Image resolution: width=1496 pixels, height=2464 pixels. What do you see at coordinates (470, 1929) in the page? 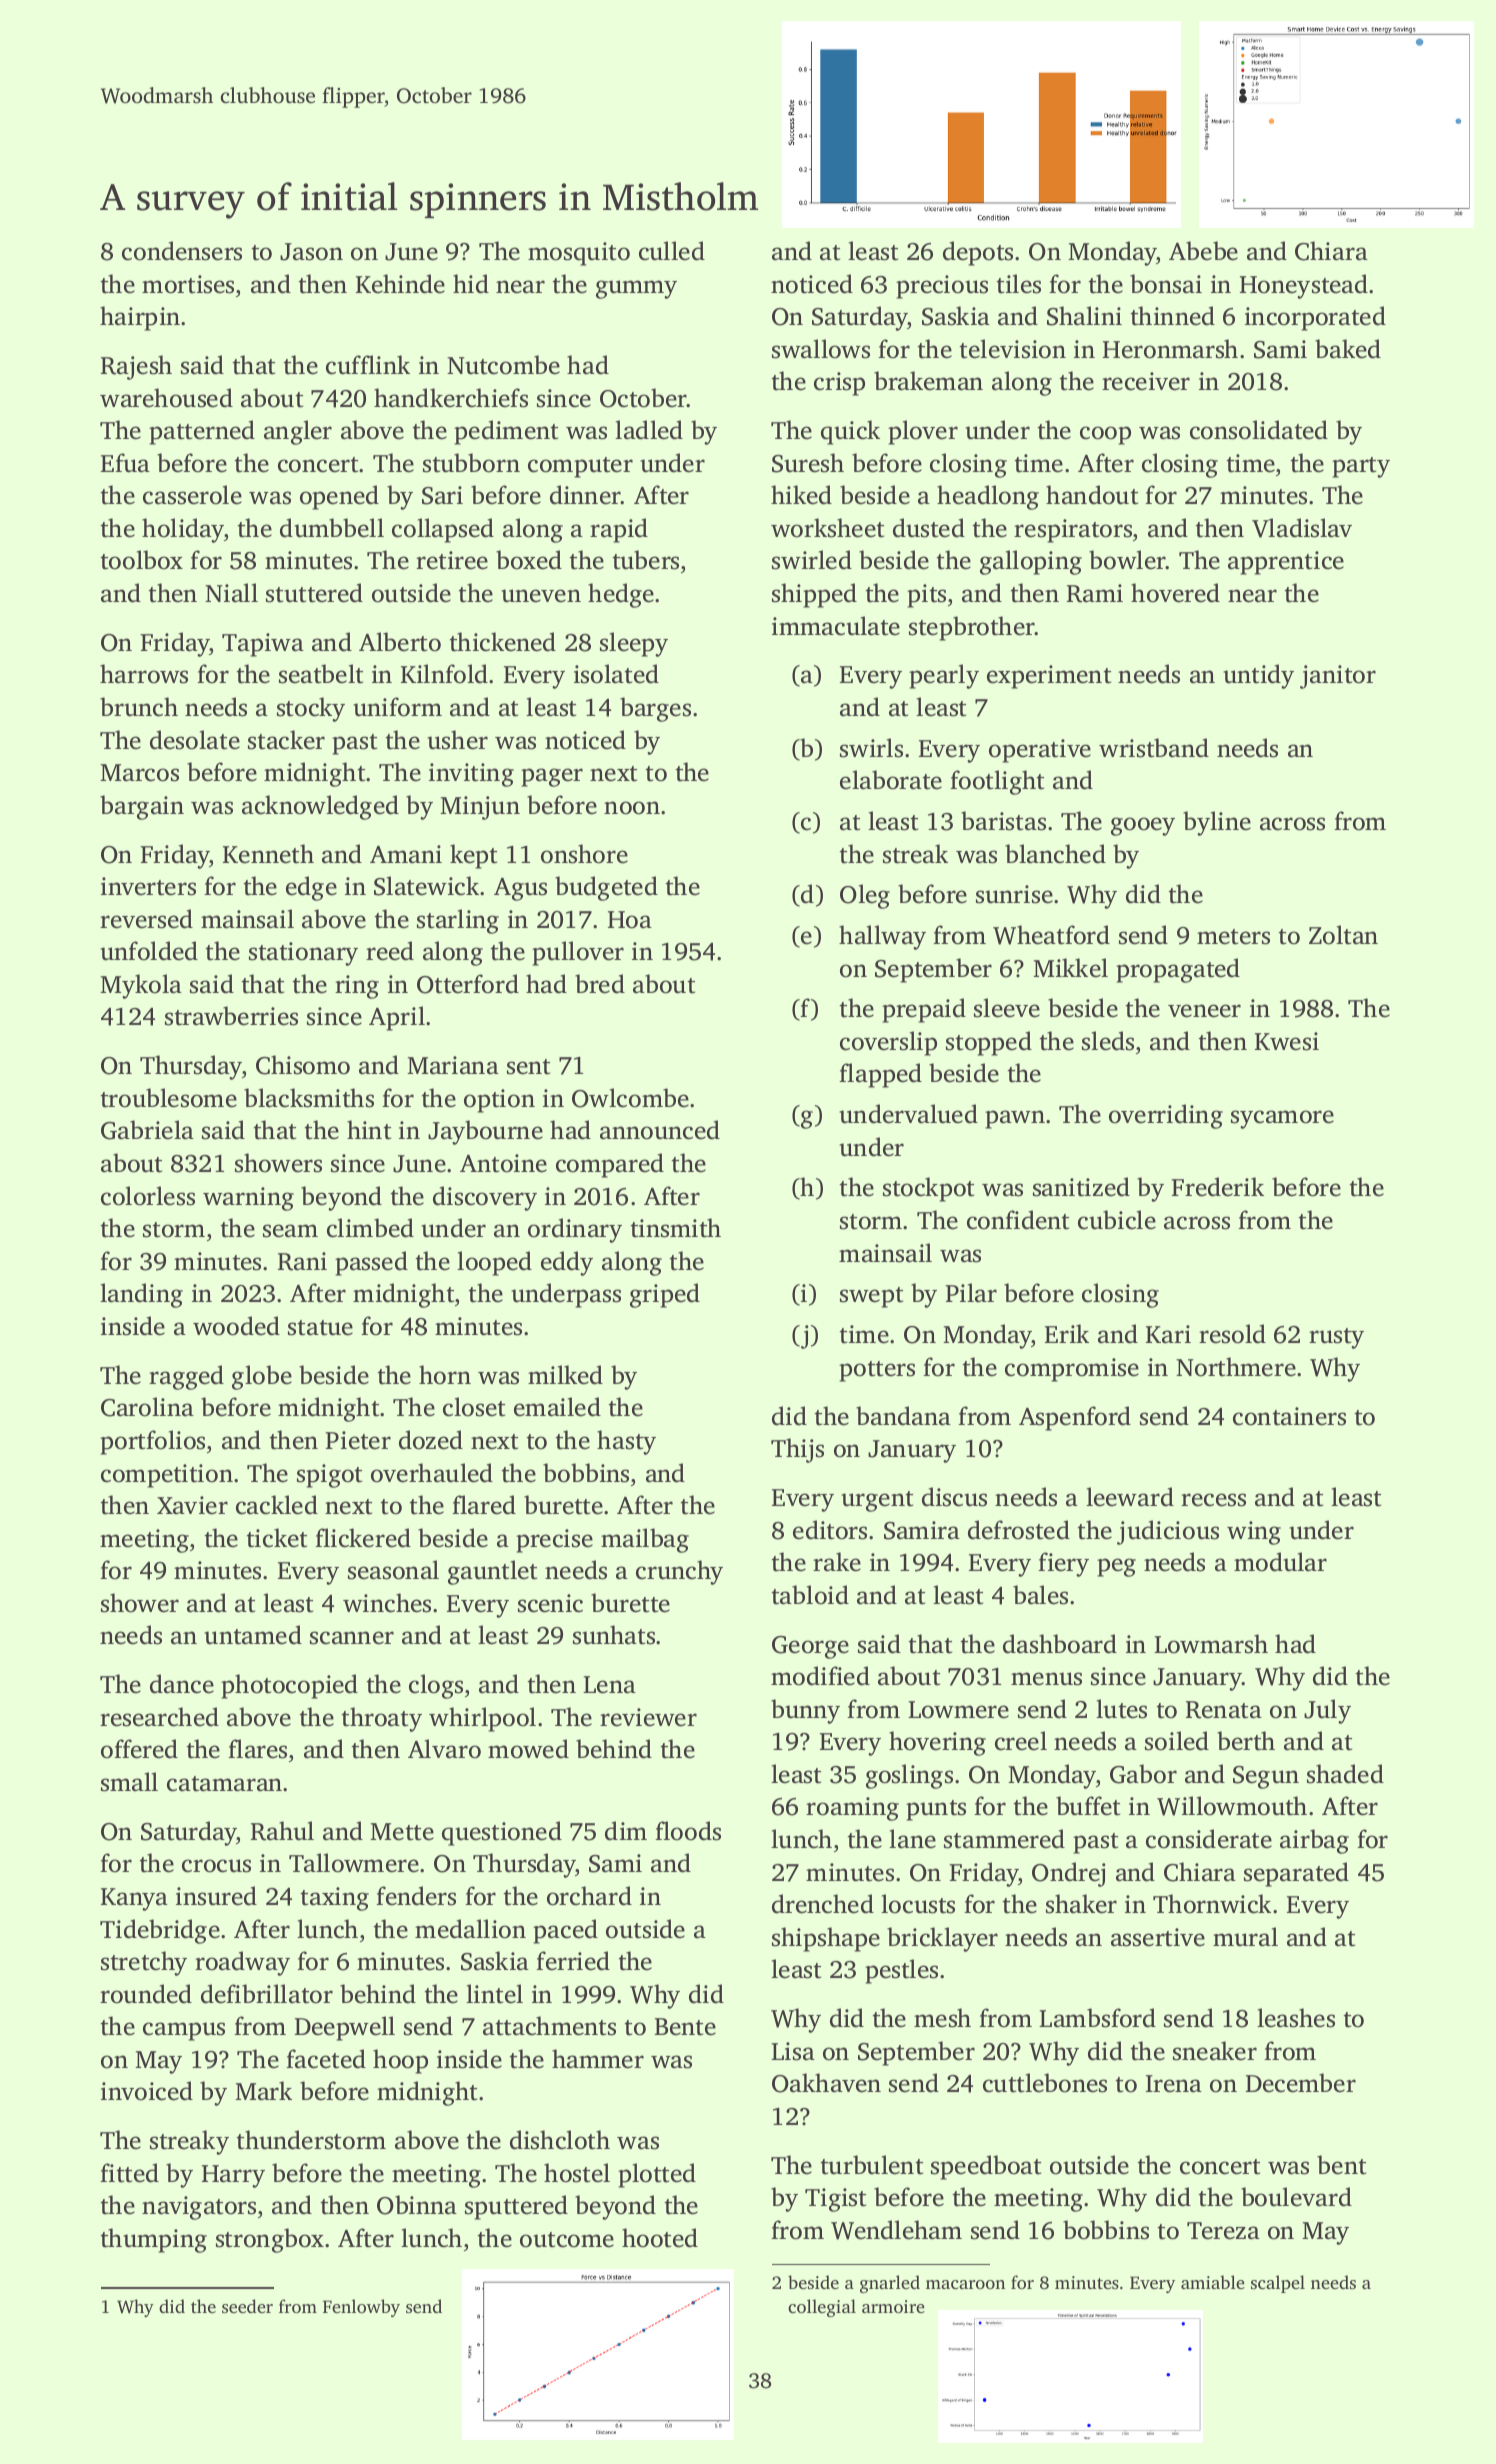
I see `medallion` at bounding box center [470, 1929].
